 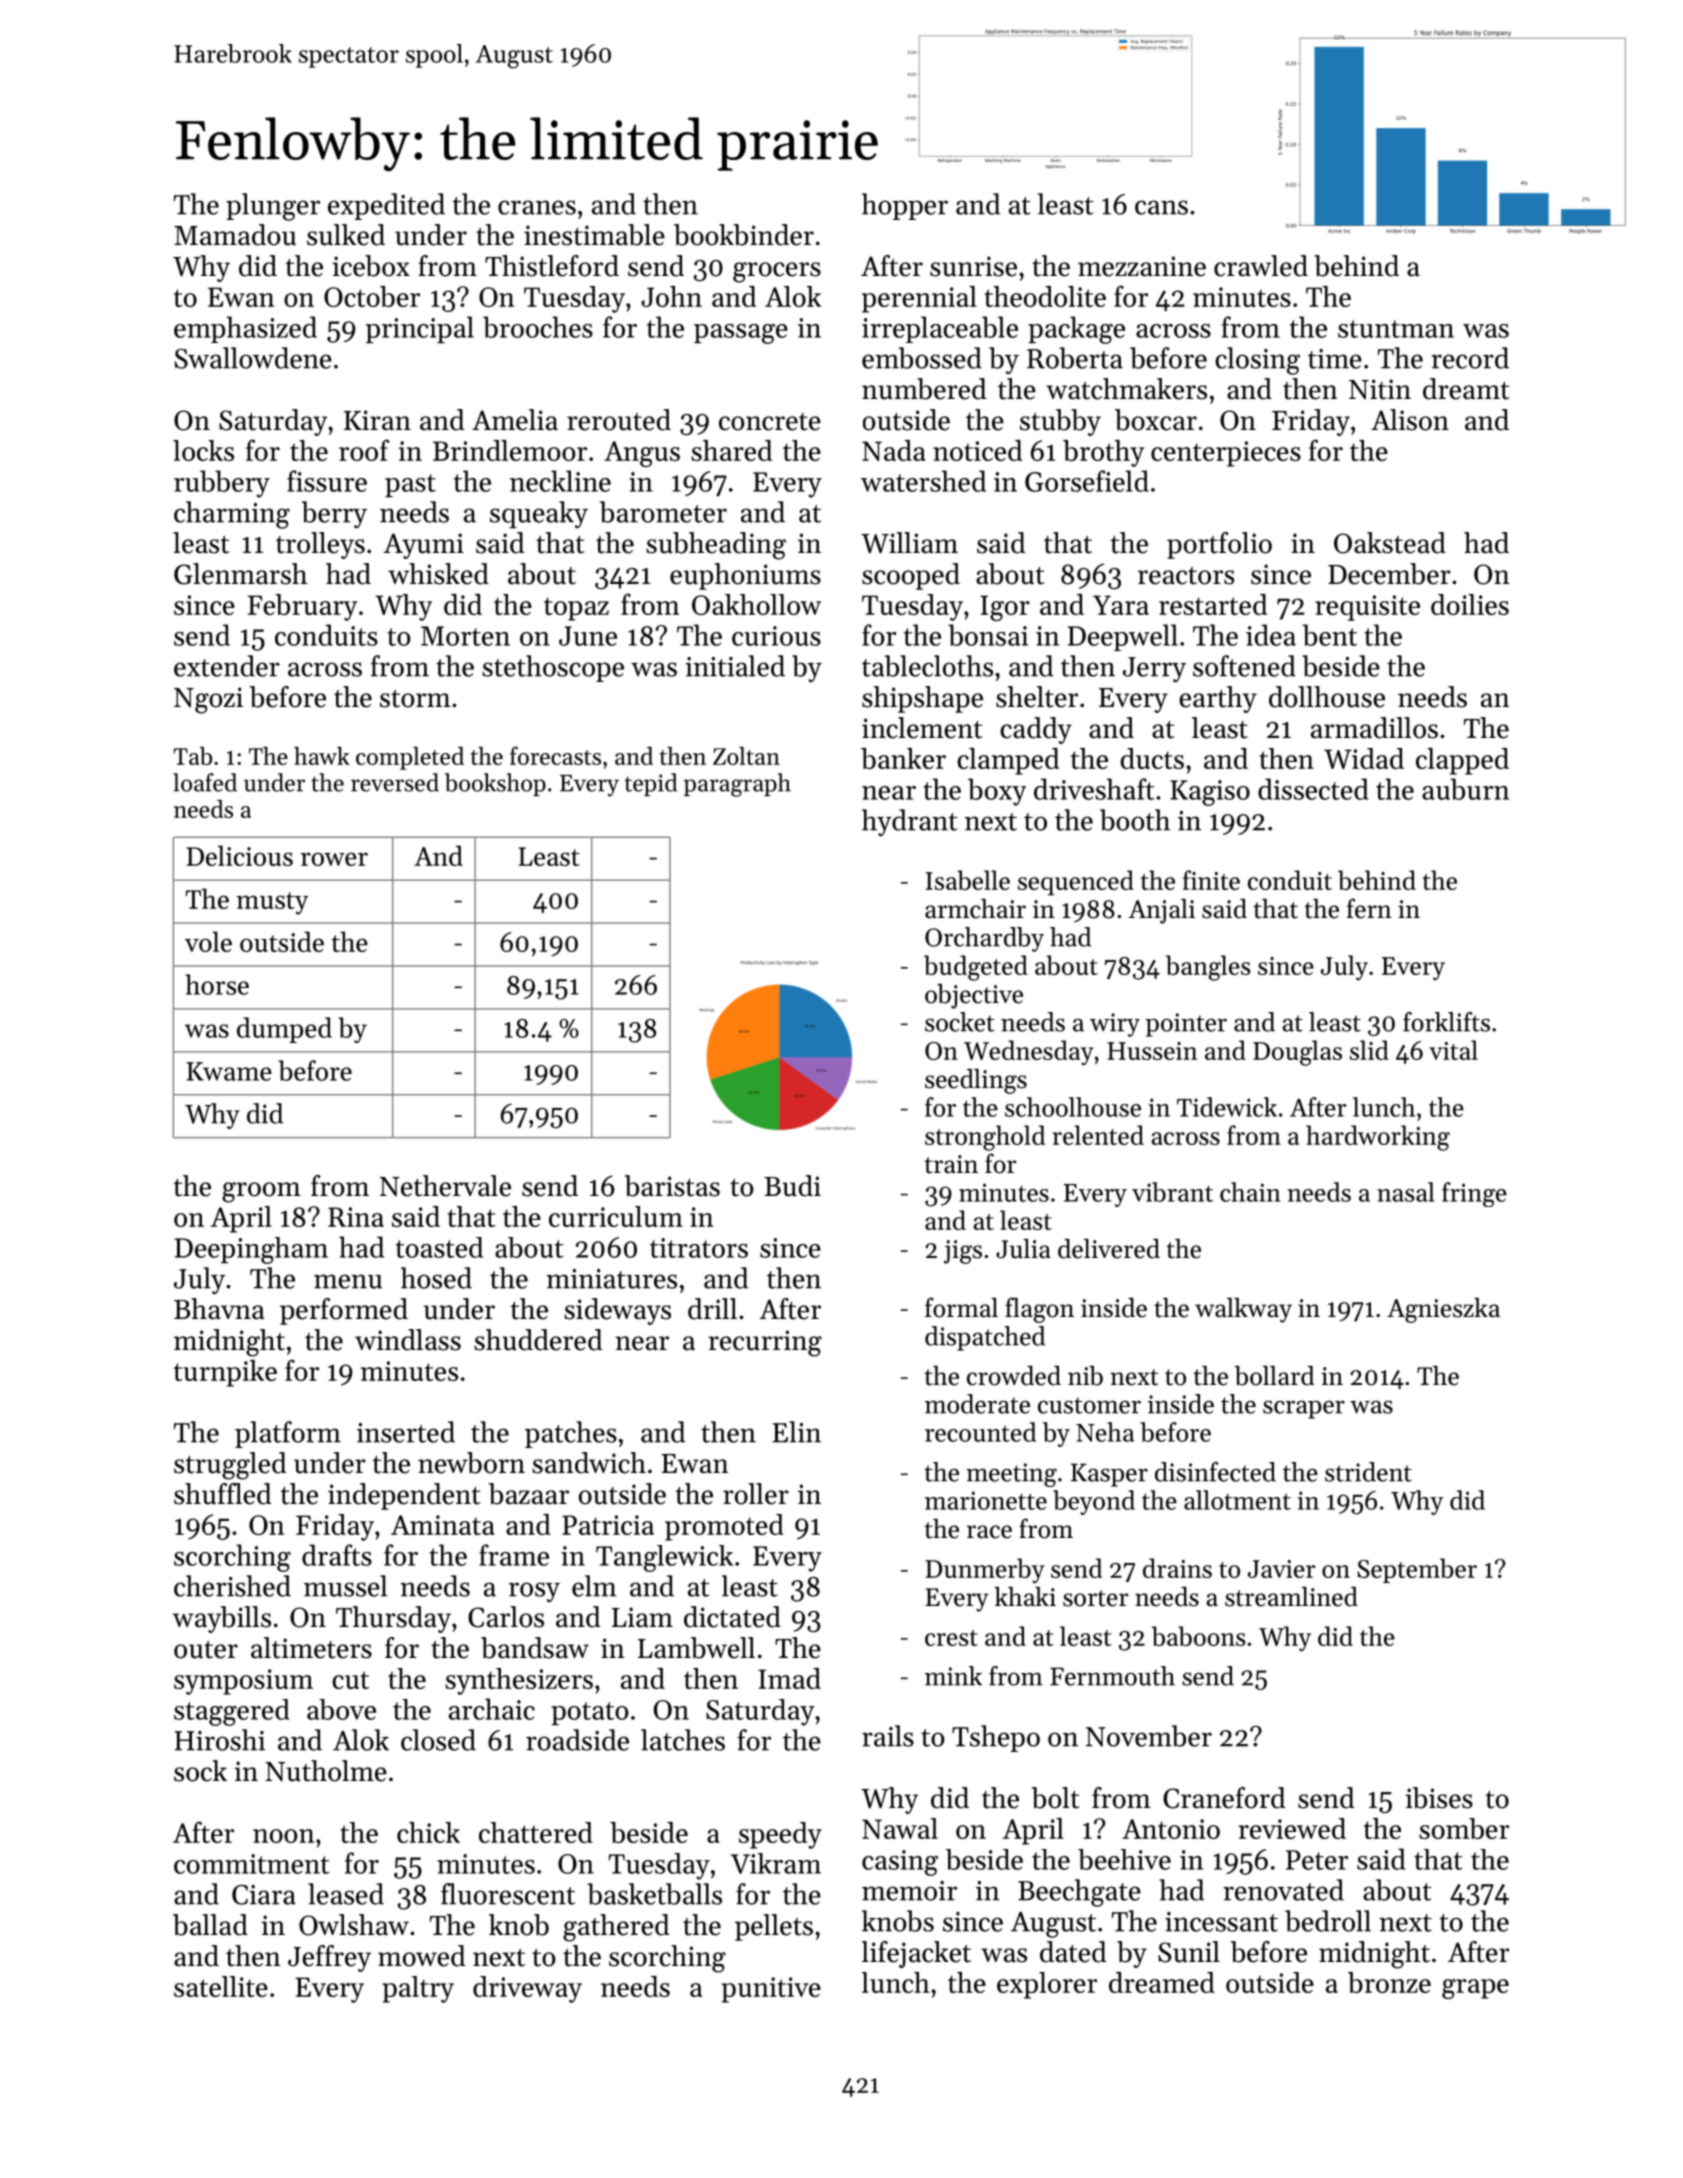 I want to click on slid, so click(x=1369, y=1050).
